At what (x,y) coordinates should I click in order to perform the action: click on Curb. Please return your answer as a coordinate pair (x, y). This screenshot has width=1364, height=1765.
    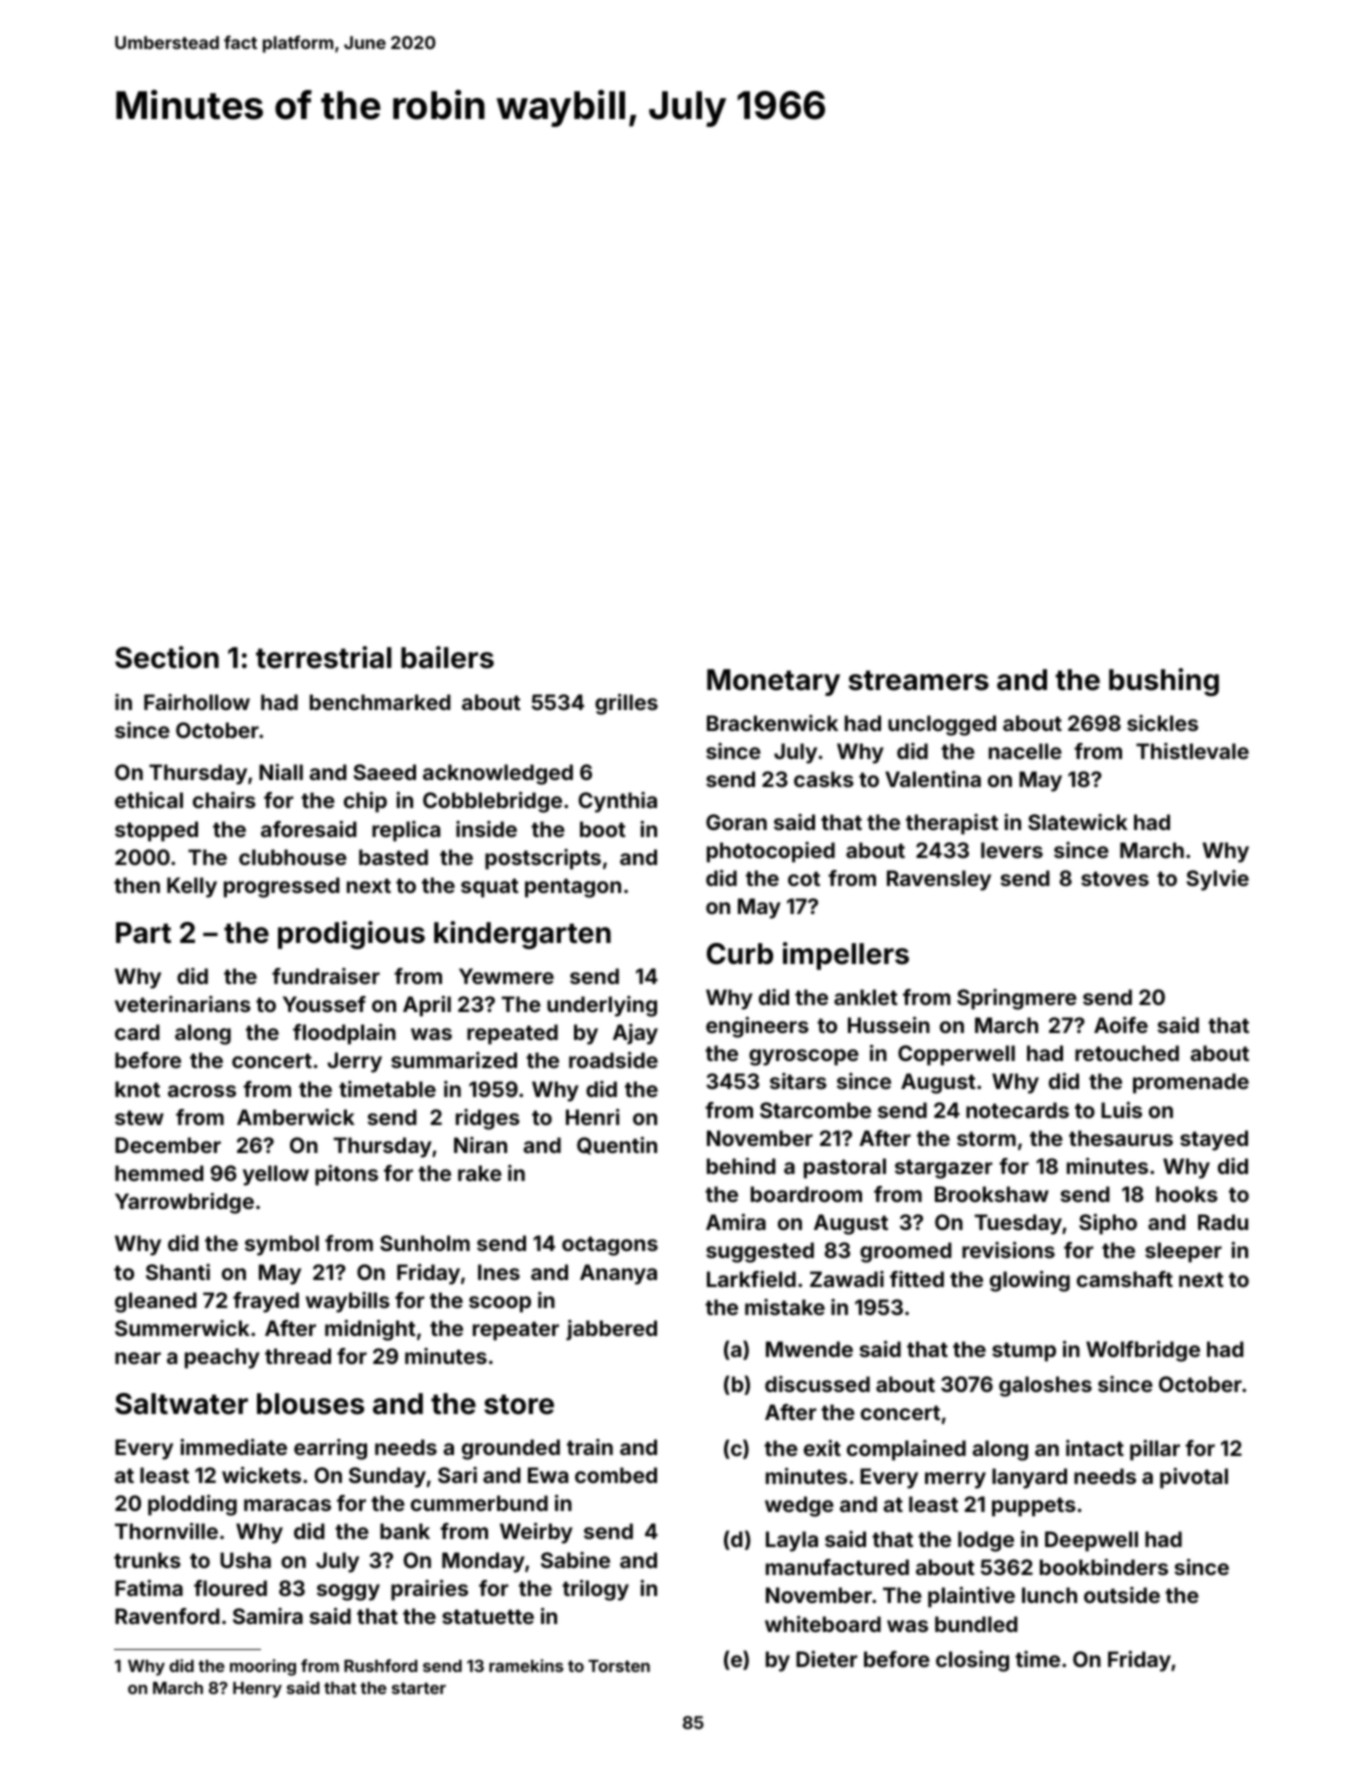
    Looking at the image, I should click on (740, 954).
